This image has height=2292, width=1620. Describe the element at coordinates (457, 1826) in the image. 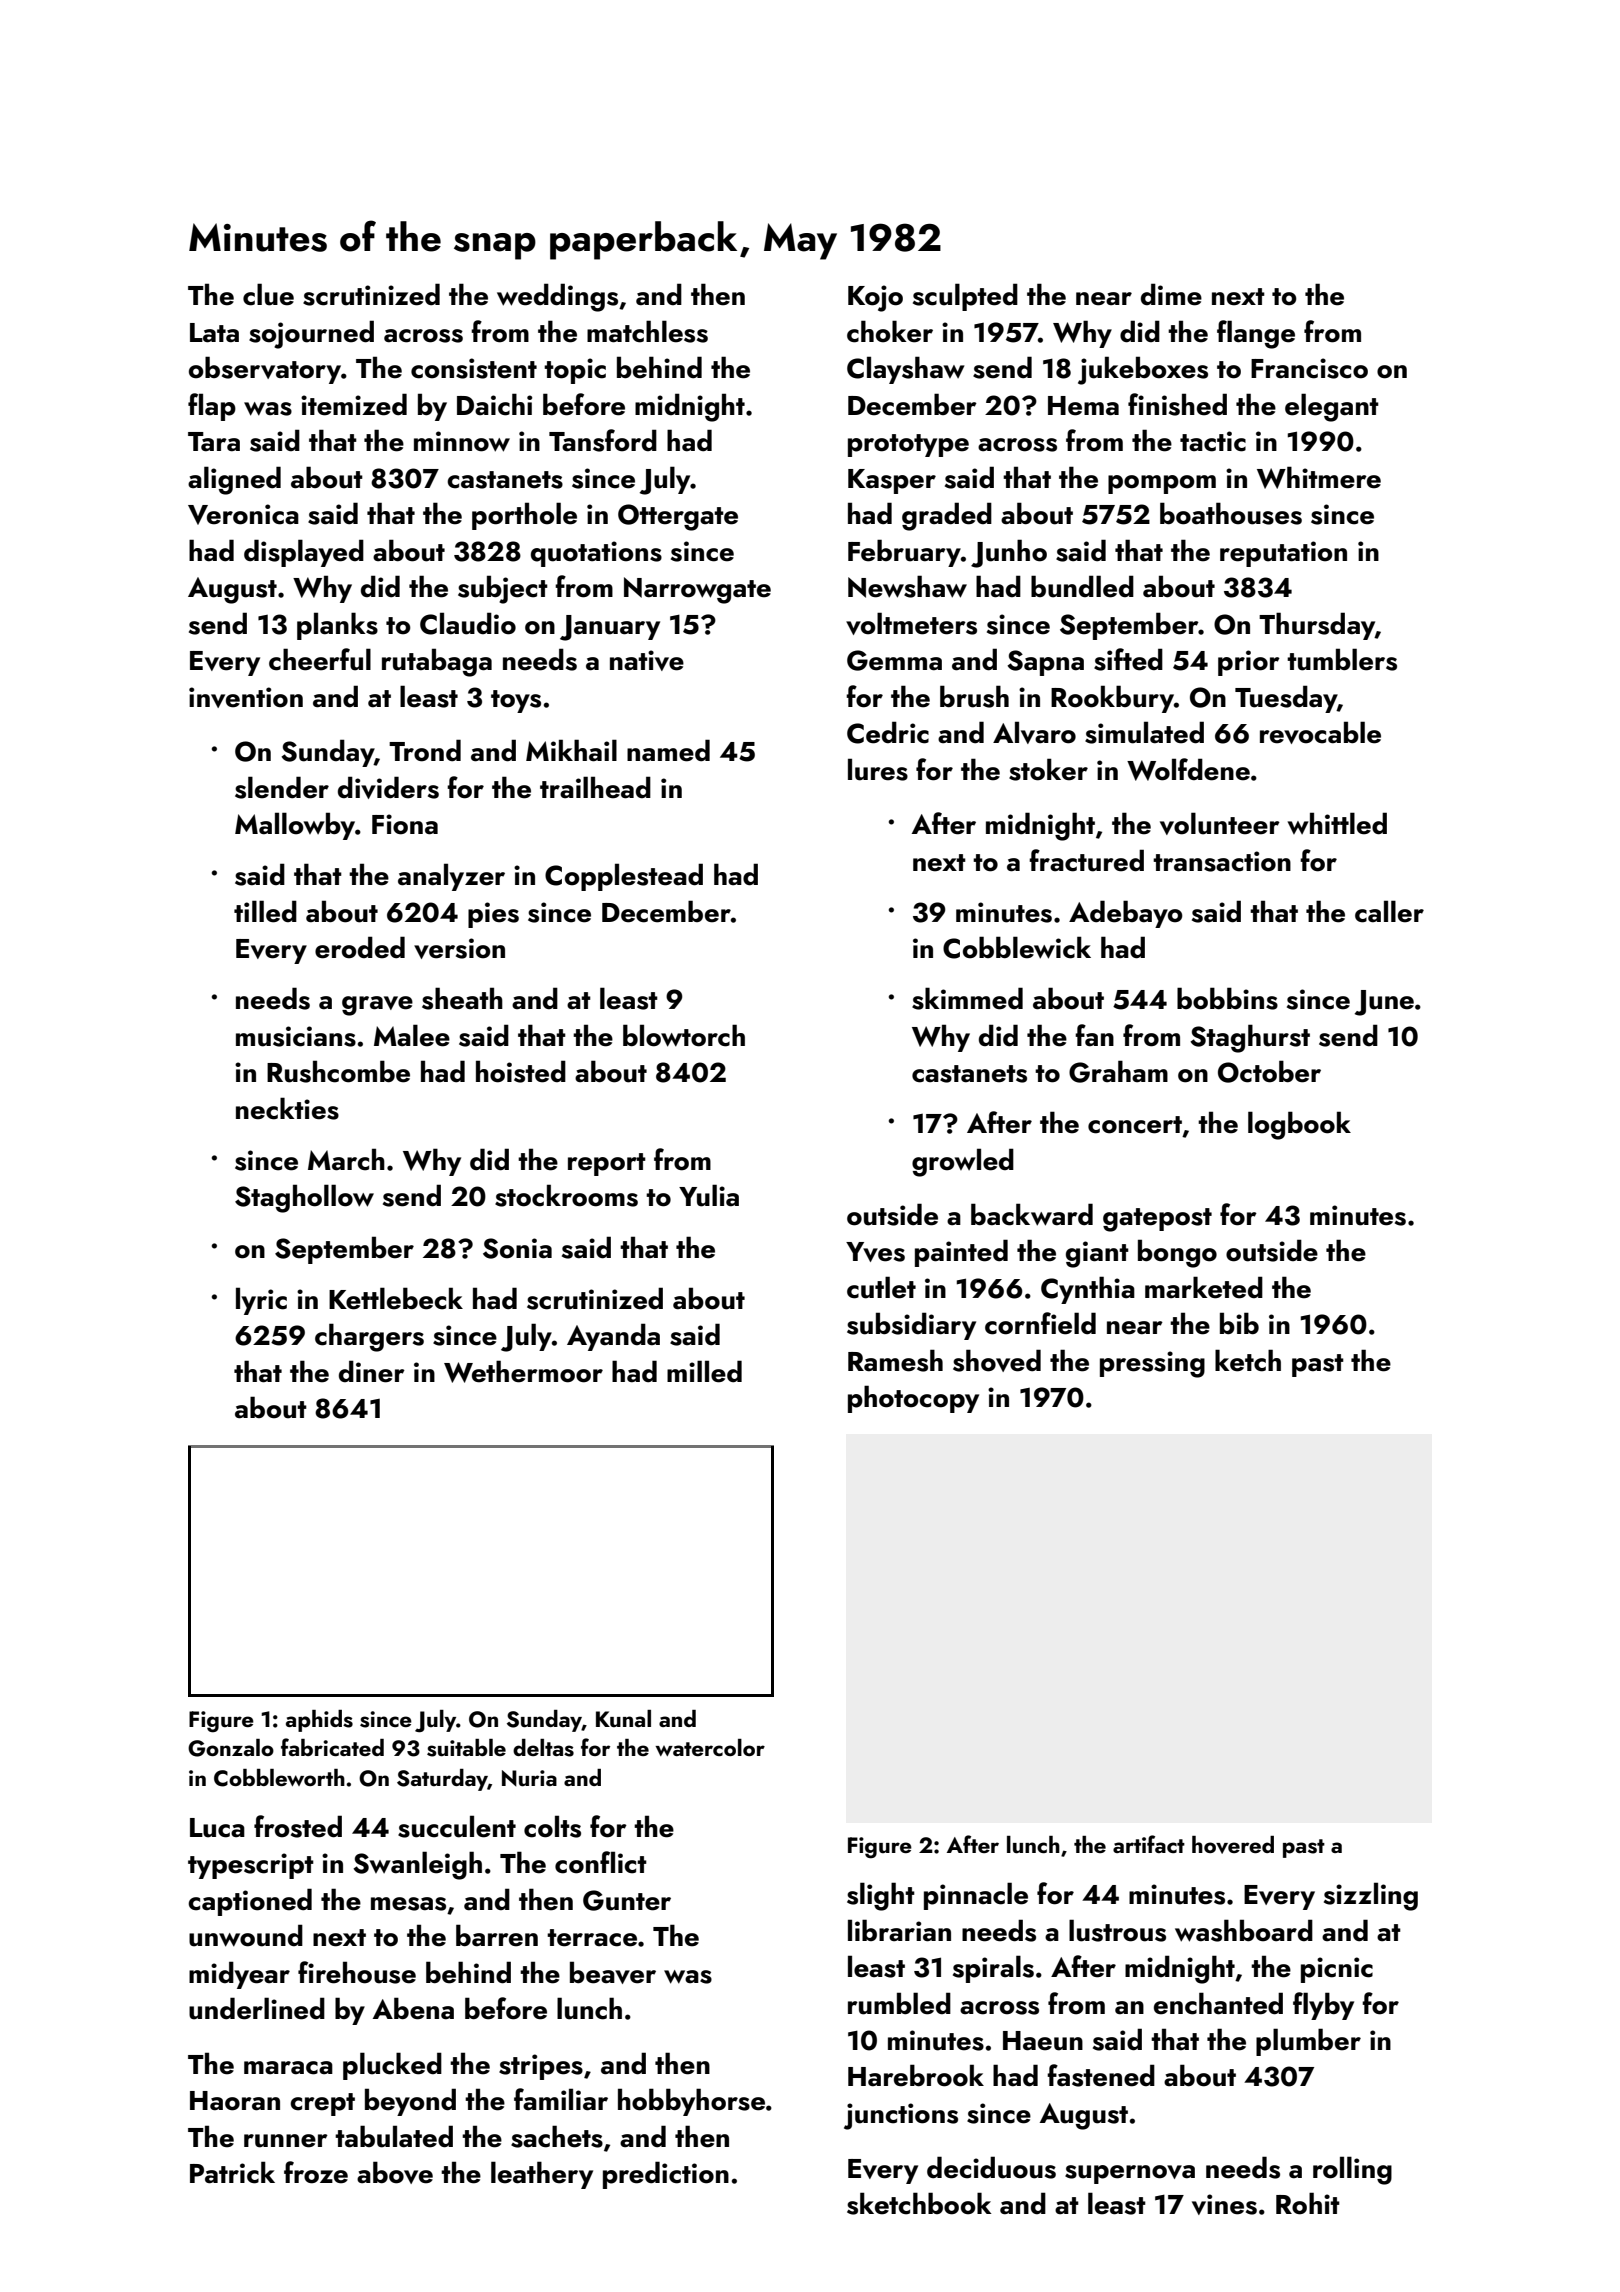

I see `succulent` at that location.
